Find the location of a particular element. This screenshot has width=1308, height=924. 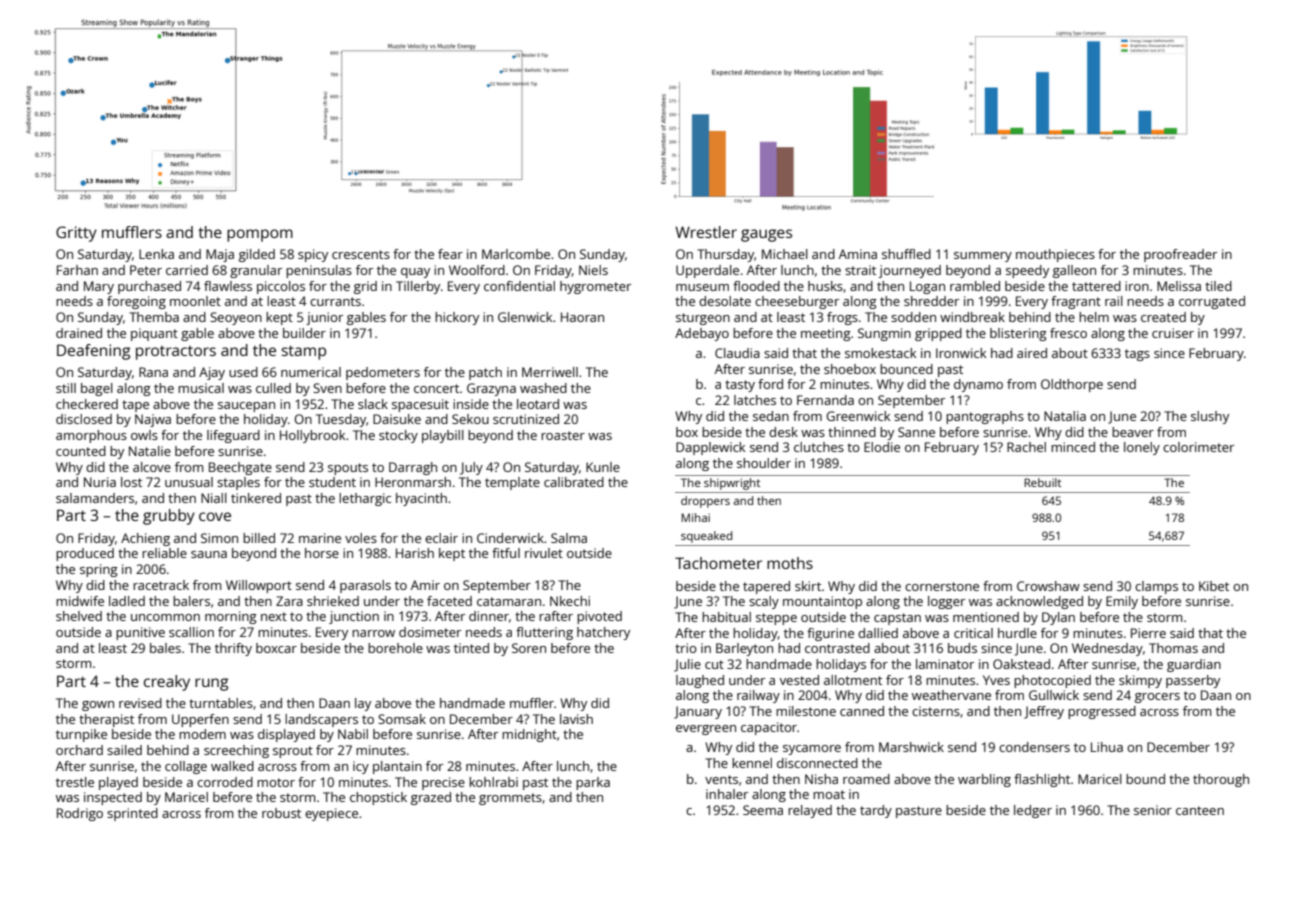

marine is located at coordinates (320, 538).
